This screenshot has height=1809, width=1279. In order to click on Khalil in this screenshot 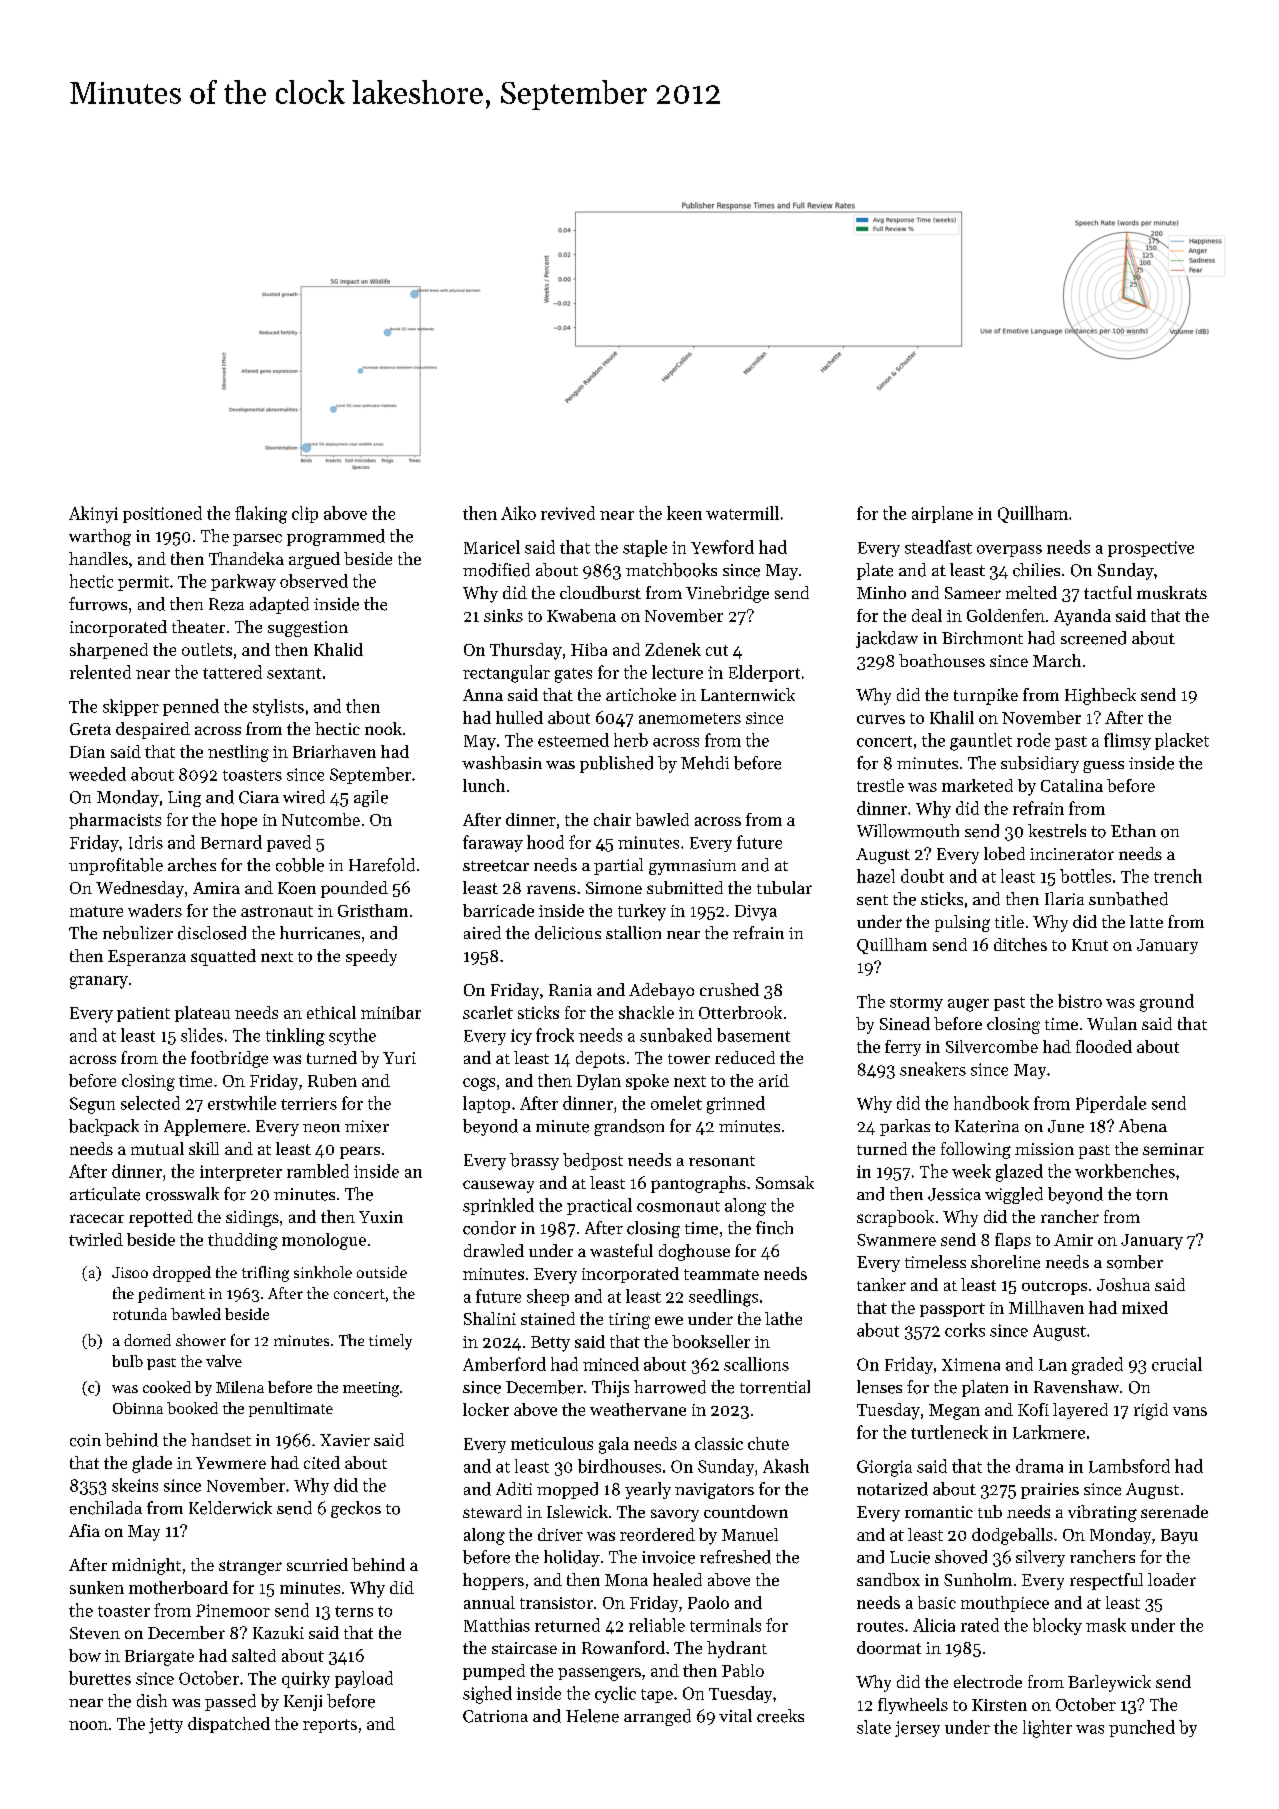, I will do `click(952, 717)`.
